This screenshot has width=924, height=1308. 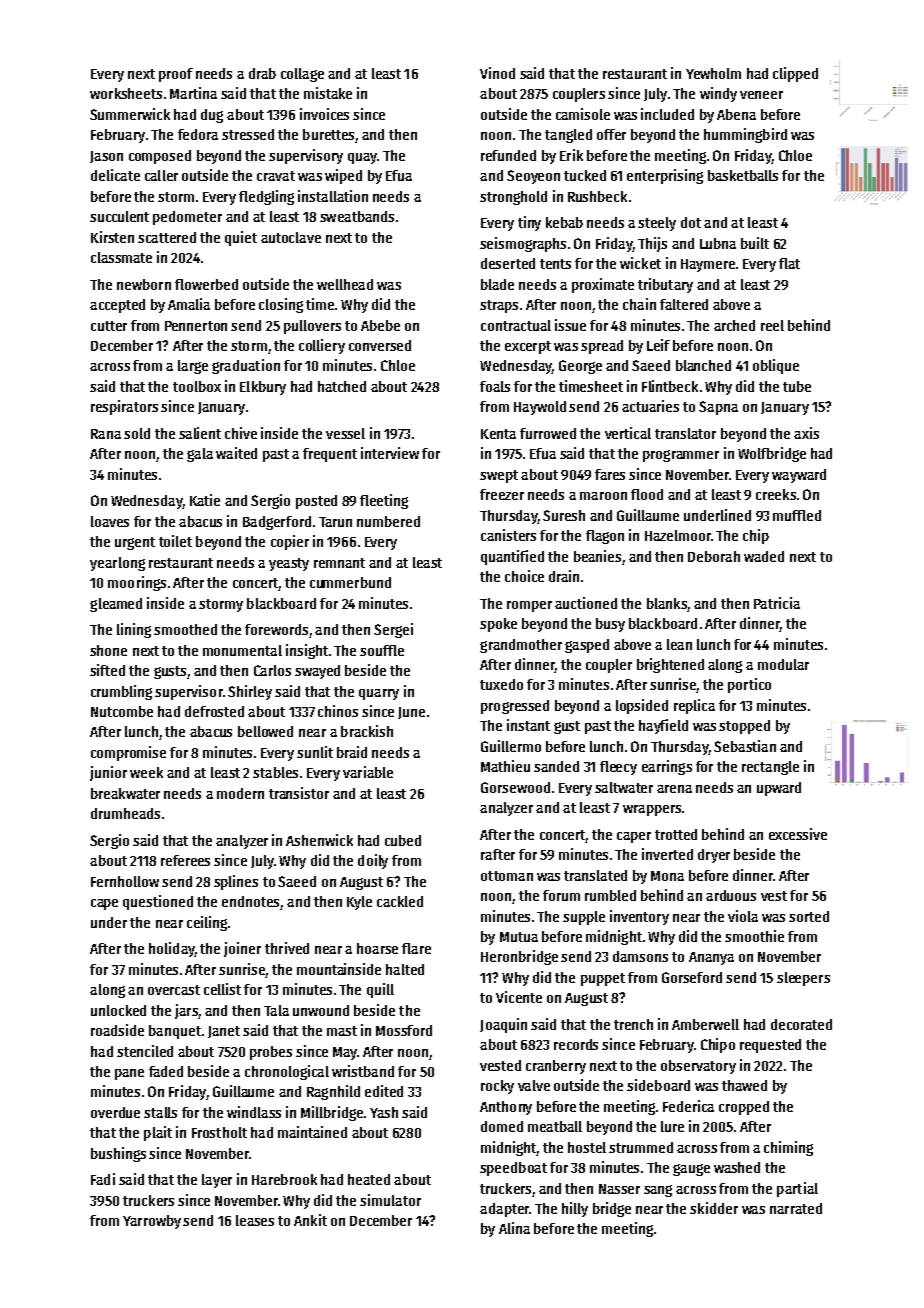 What do you see at coordinates (262, 73) in the screenshot?
I see `drab` at bounding box center [262, 73].
